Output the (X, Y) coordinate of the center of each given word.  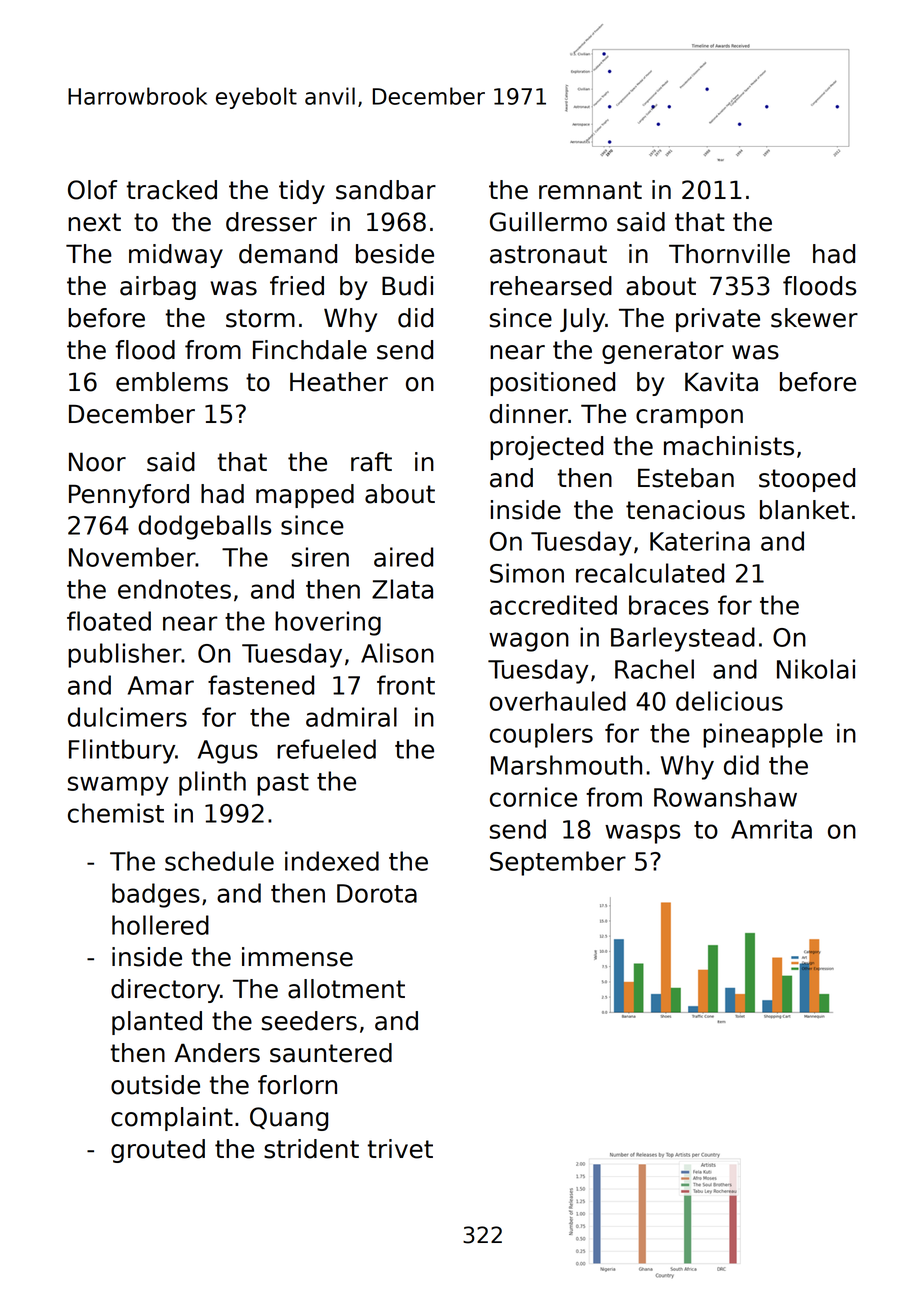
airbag (158, 288)
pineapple (763, 735)
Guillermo (548, 222)
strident (311, 1149)
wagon (529, 642)
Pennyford (129, 496)
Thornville (729, 254)
